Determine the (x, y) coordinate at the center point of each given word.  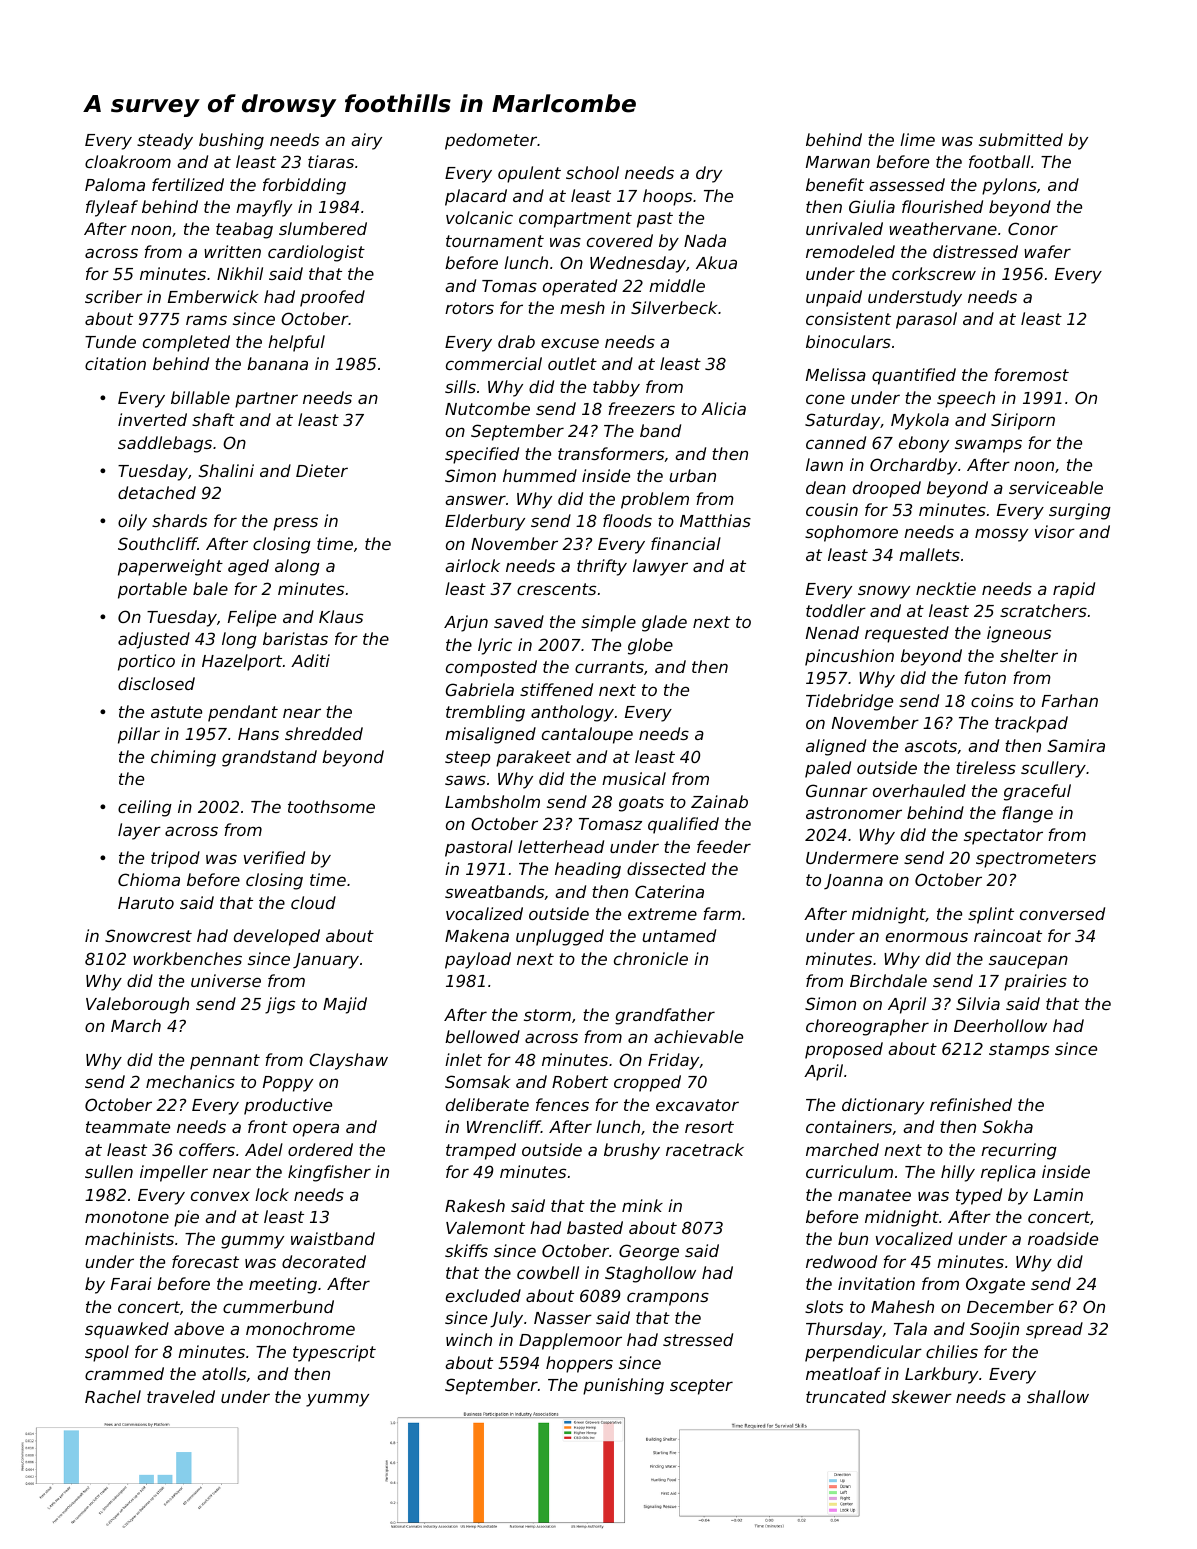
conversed (1062, 913)
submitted (1021, 139)
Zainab (719, 801)
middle (677, 285)
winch (469, 1339)
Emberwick (213, 296)
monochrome (300, 1328)
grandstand (269, 758)
